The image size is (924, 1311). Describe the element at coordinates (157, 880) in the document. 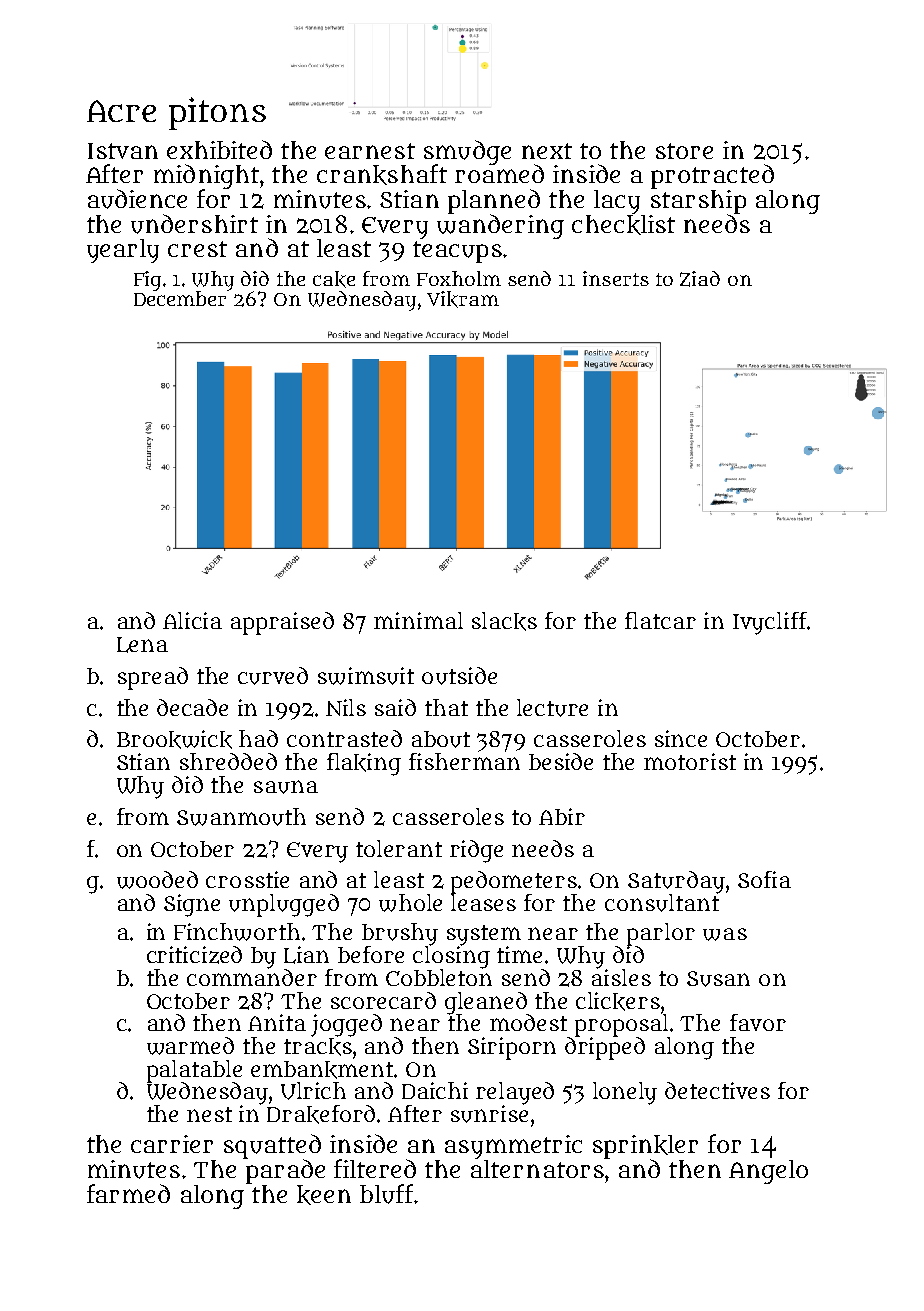

I see `wooded` at that location.
